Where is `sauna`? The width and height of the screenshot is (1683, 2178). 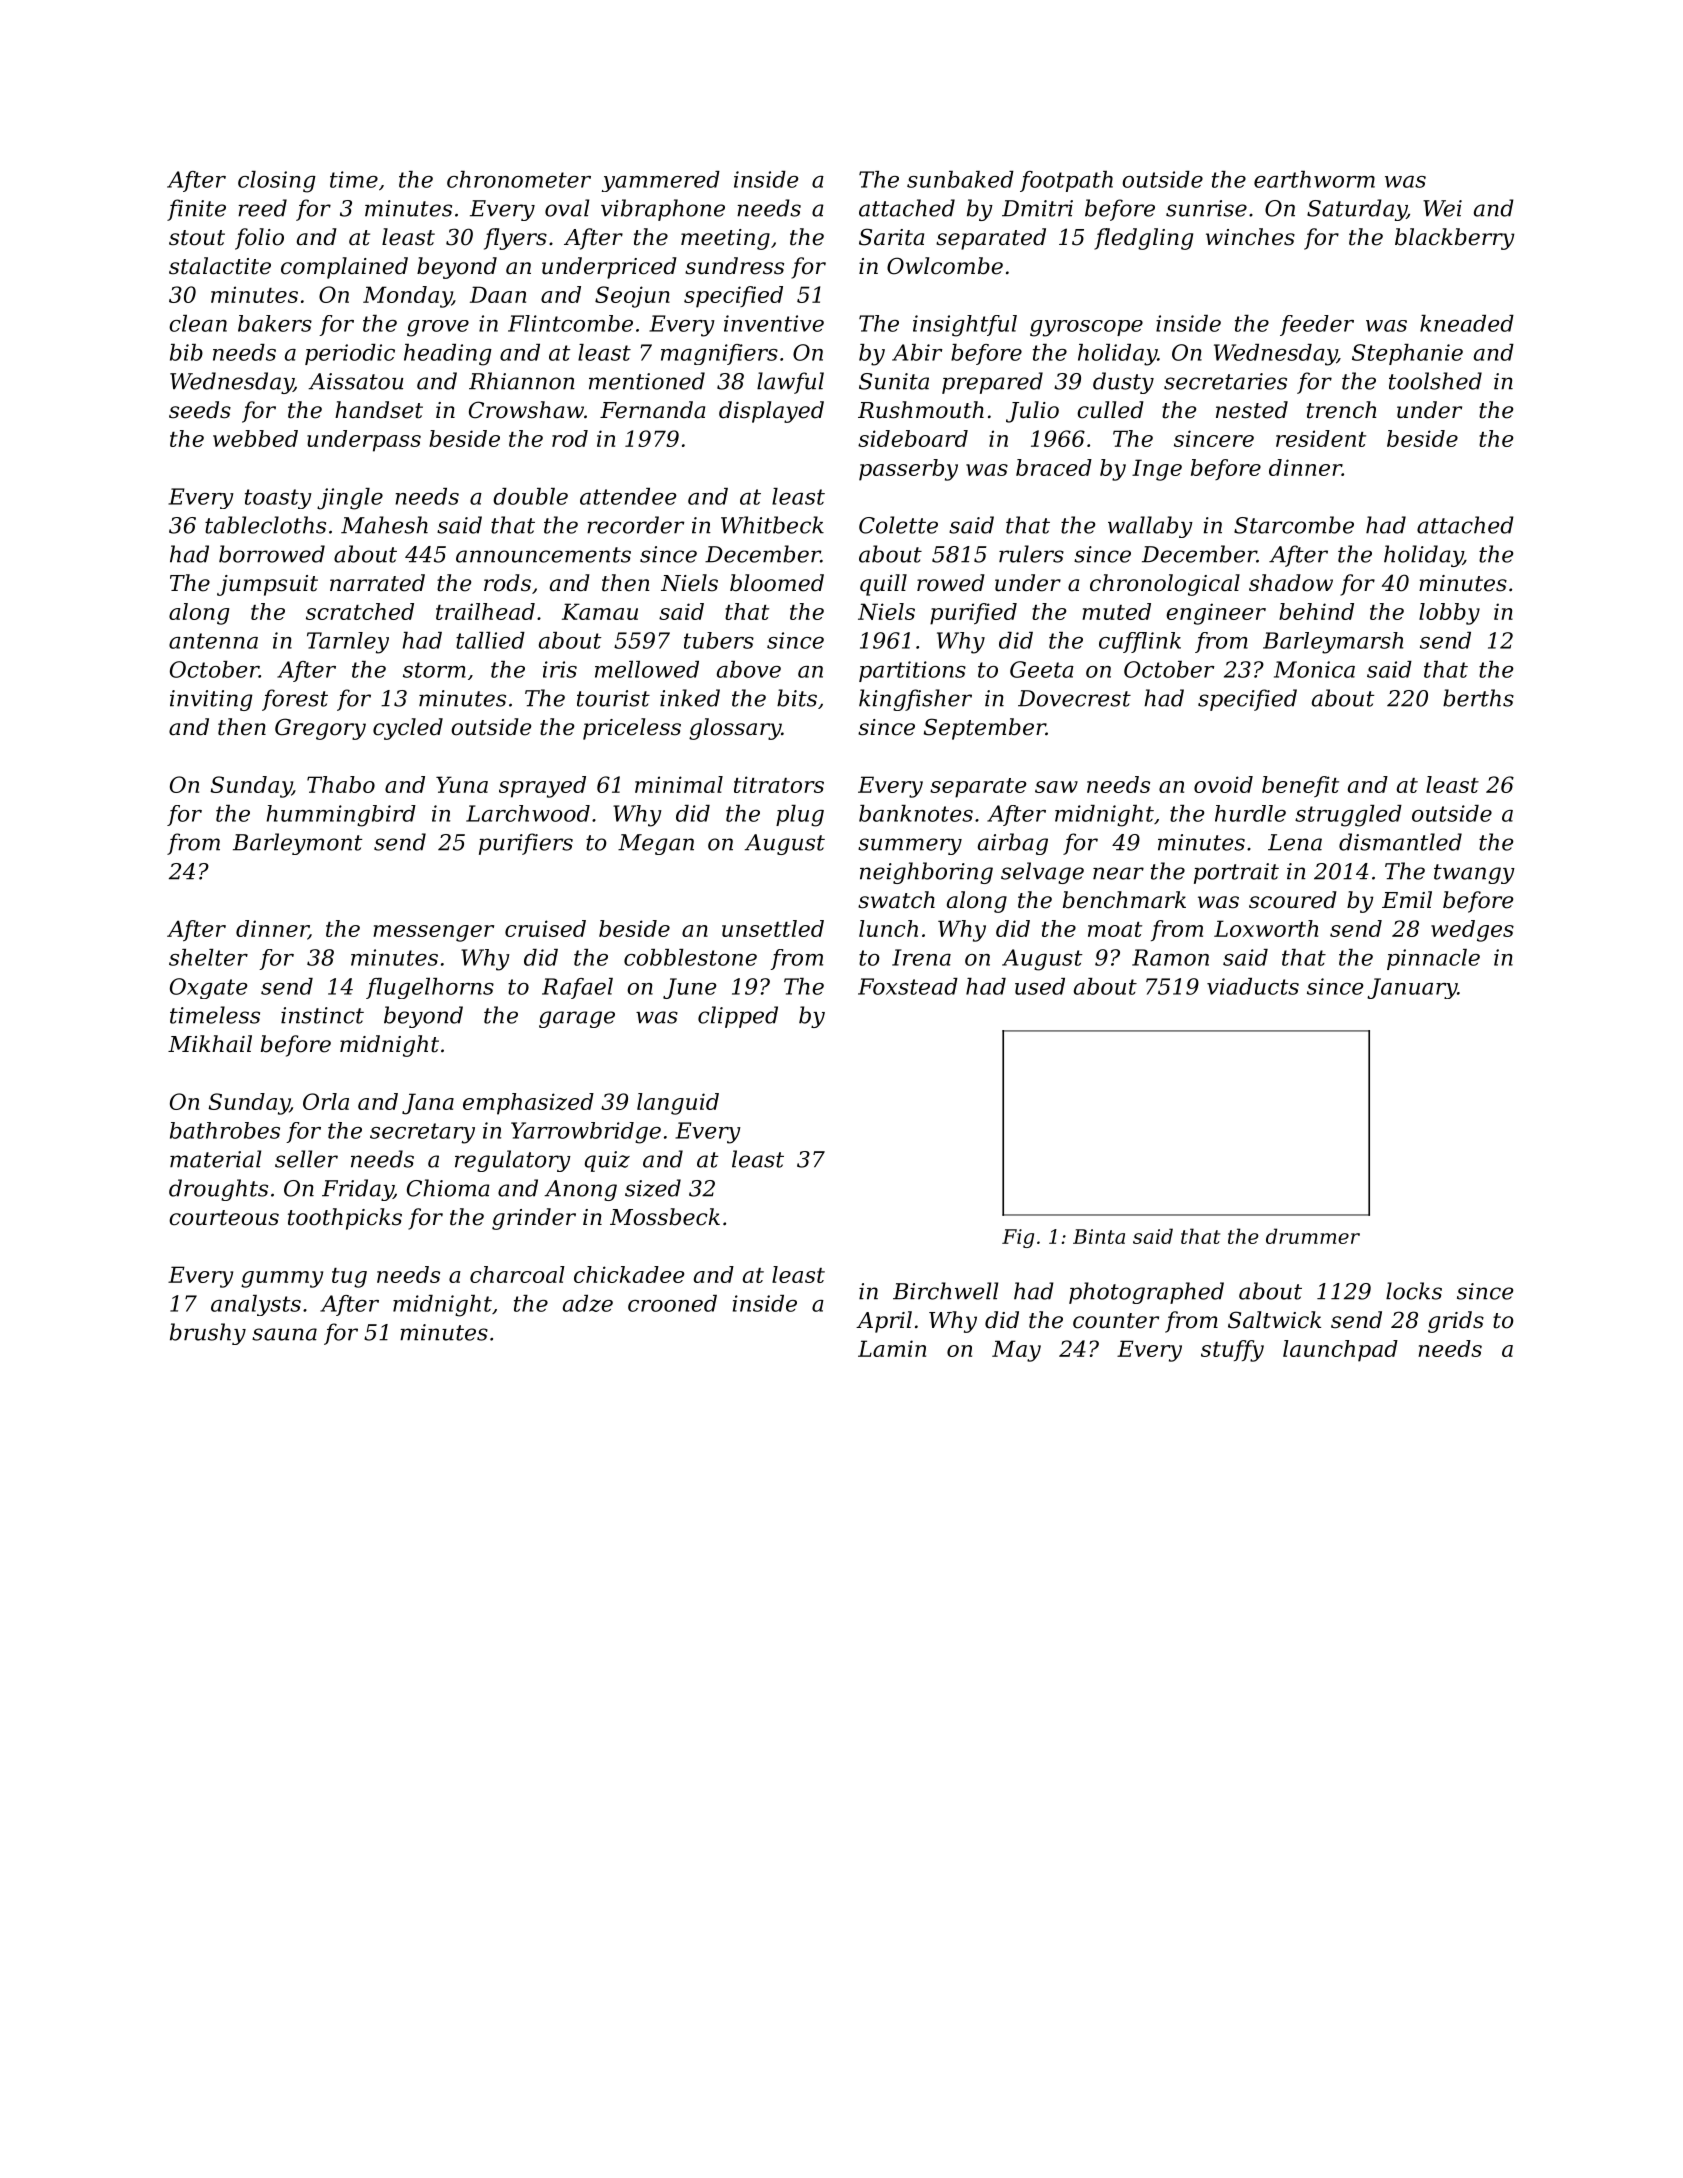
sauna is located at coordinates (284, 1334).
